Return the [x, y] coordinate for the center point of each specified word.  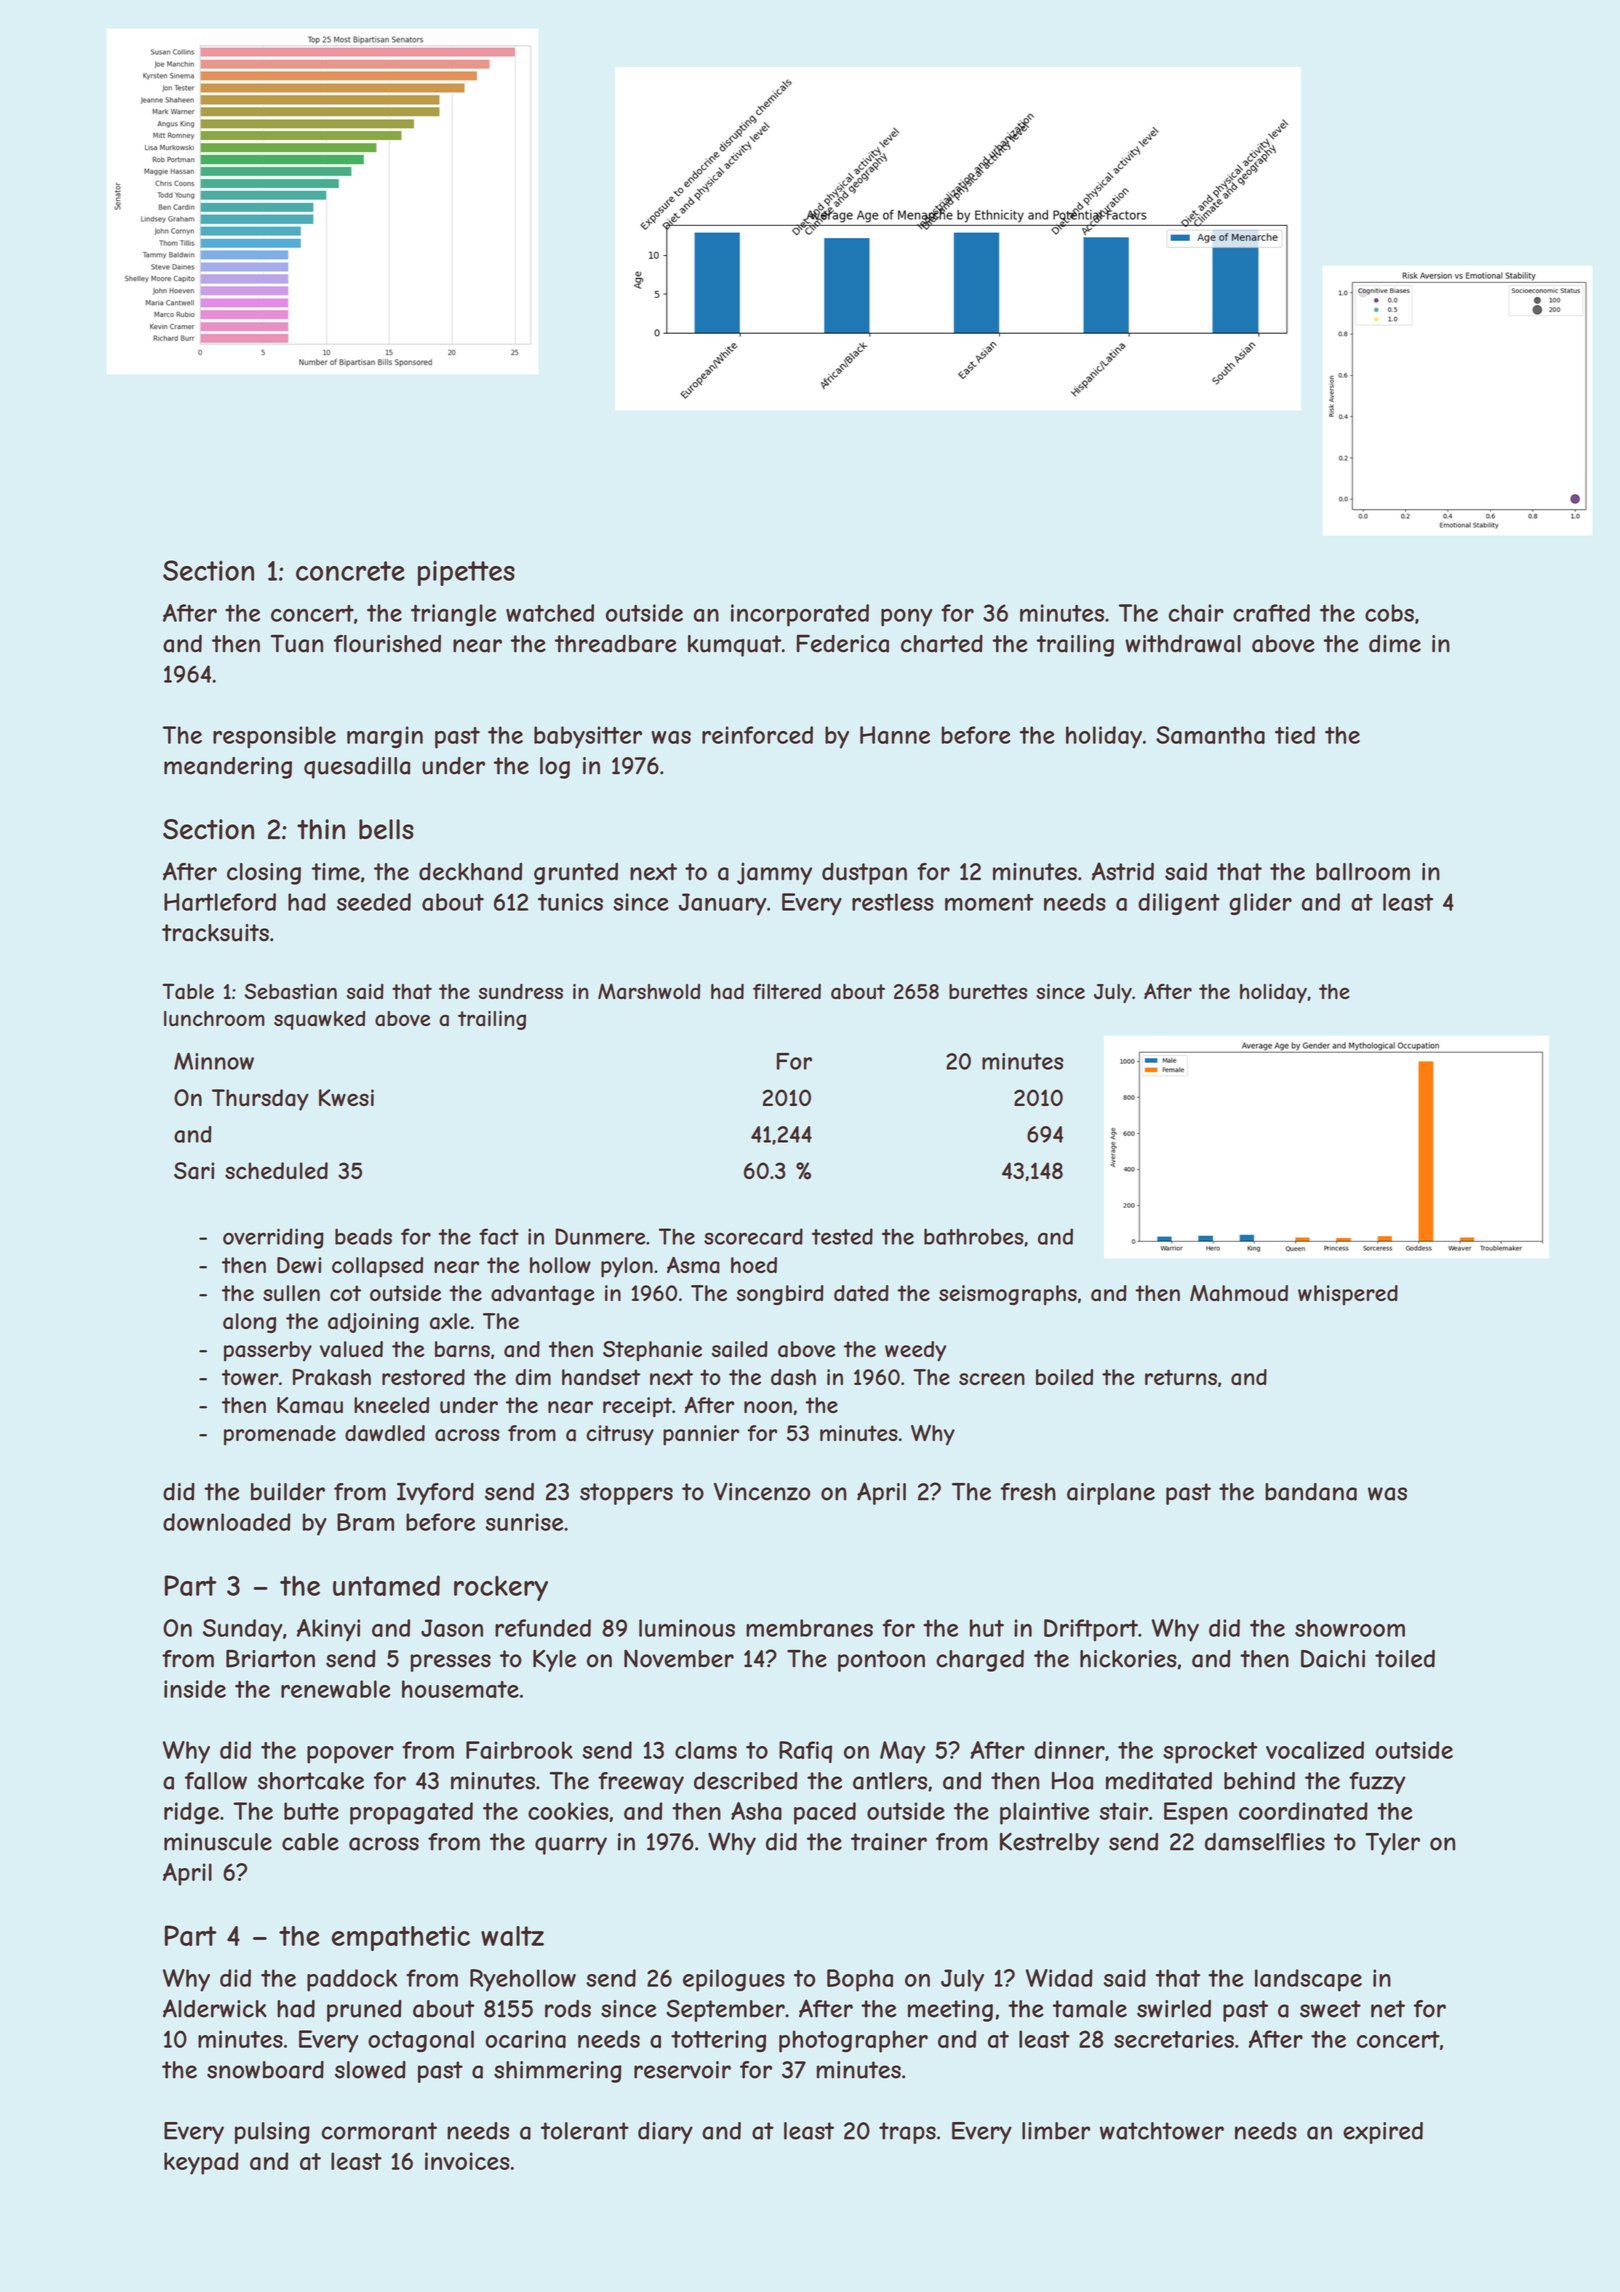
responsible [274, 737]
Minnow [214, 1061]
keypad [201, 2163]
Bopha [860, 1980]
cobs [1389, 613]
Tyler [1392, 1844]
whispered [1348, 1295]
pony [907, 618]
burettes [988, 991]
